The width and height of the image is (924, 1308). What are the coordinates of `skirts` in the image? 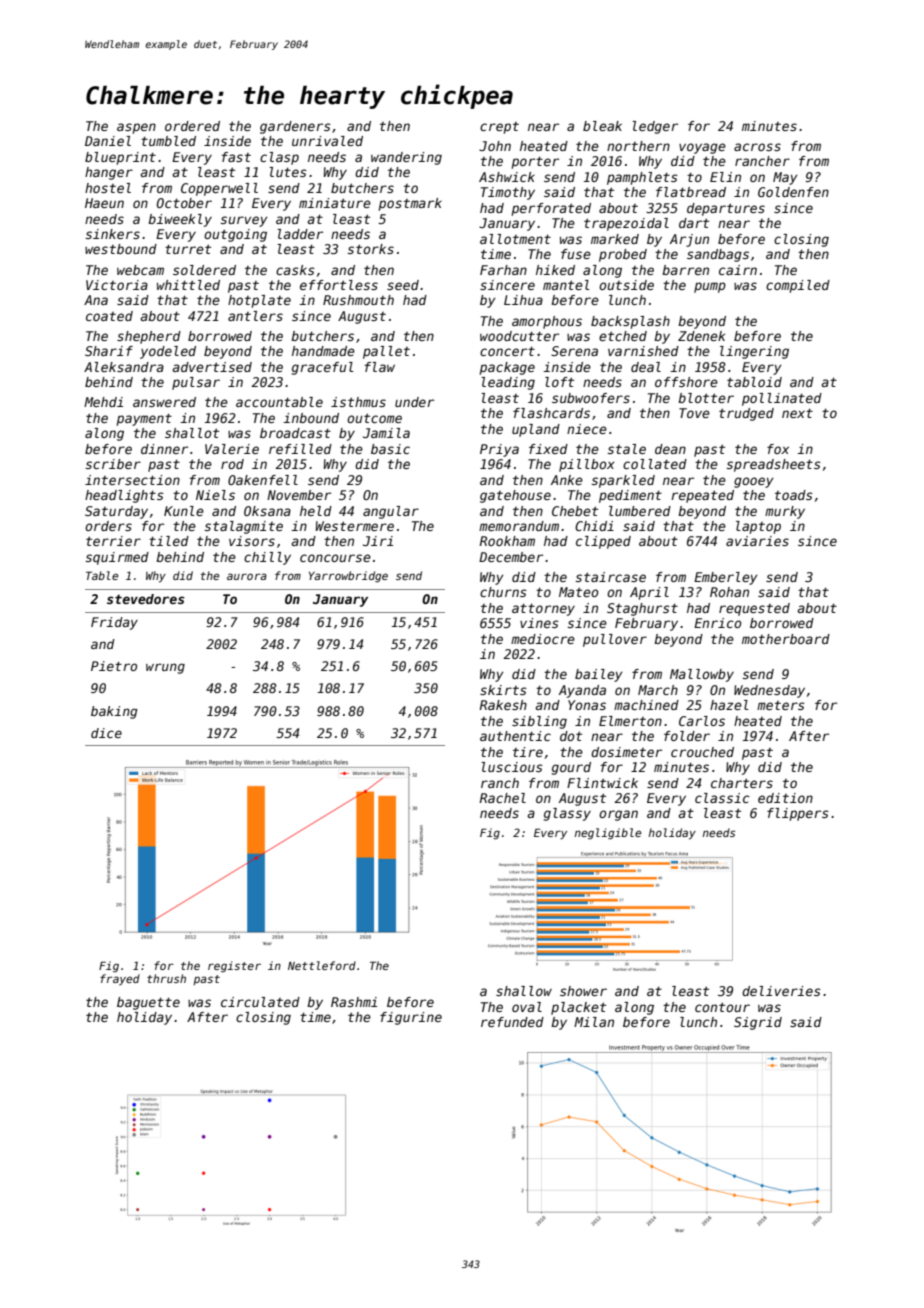 It's located at (503, 690).
